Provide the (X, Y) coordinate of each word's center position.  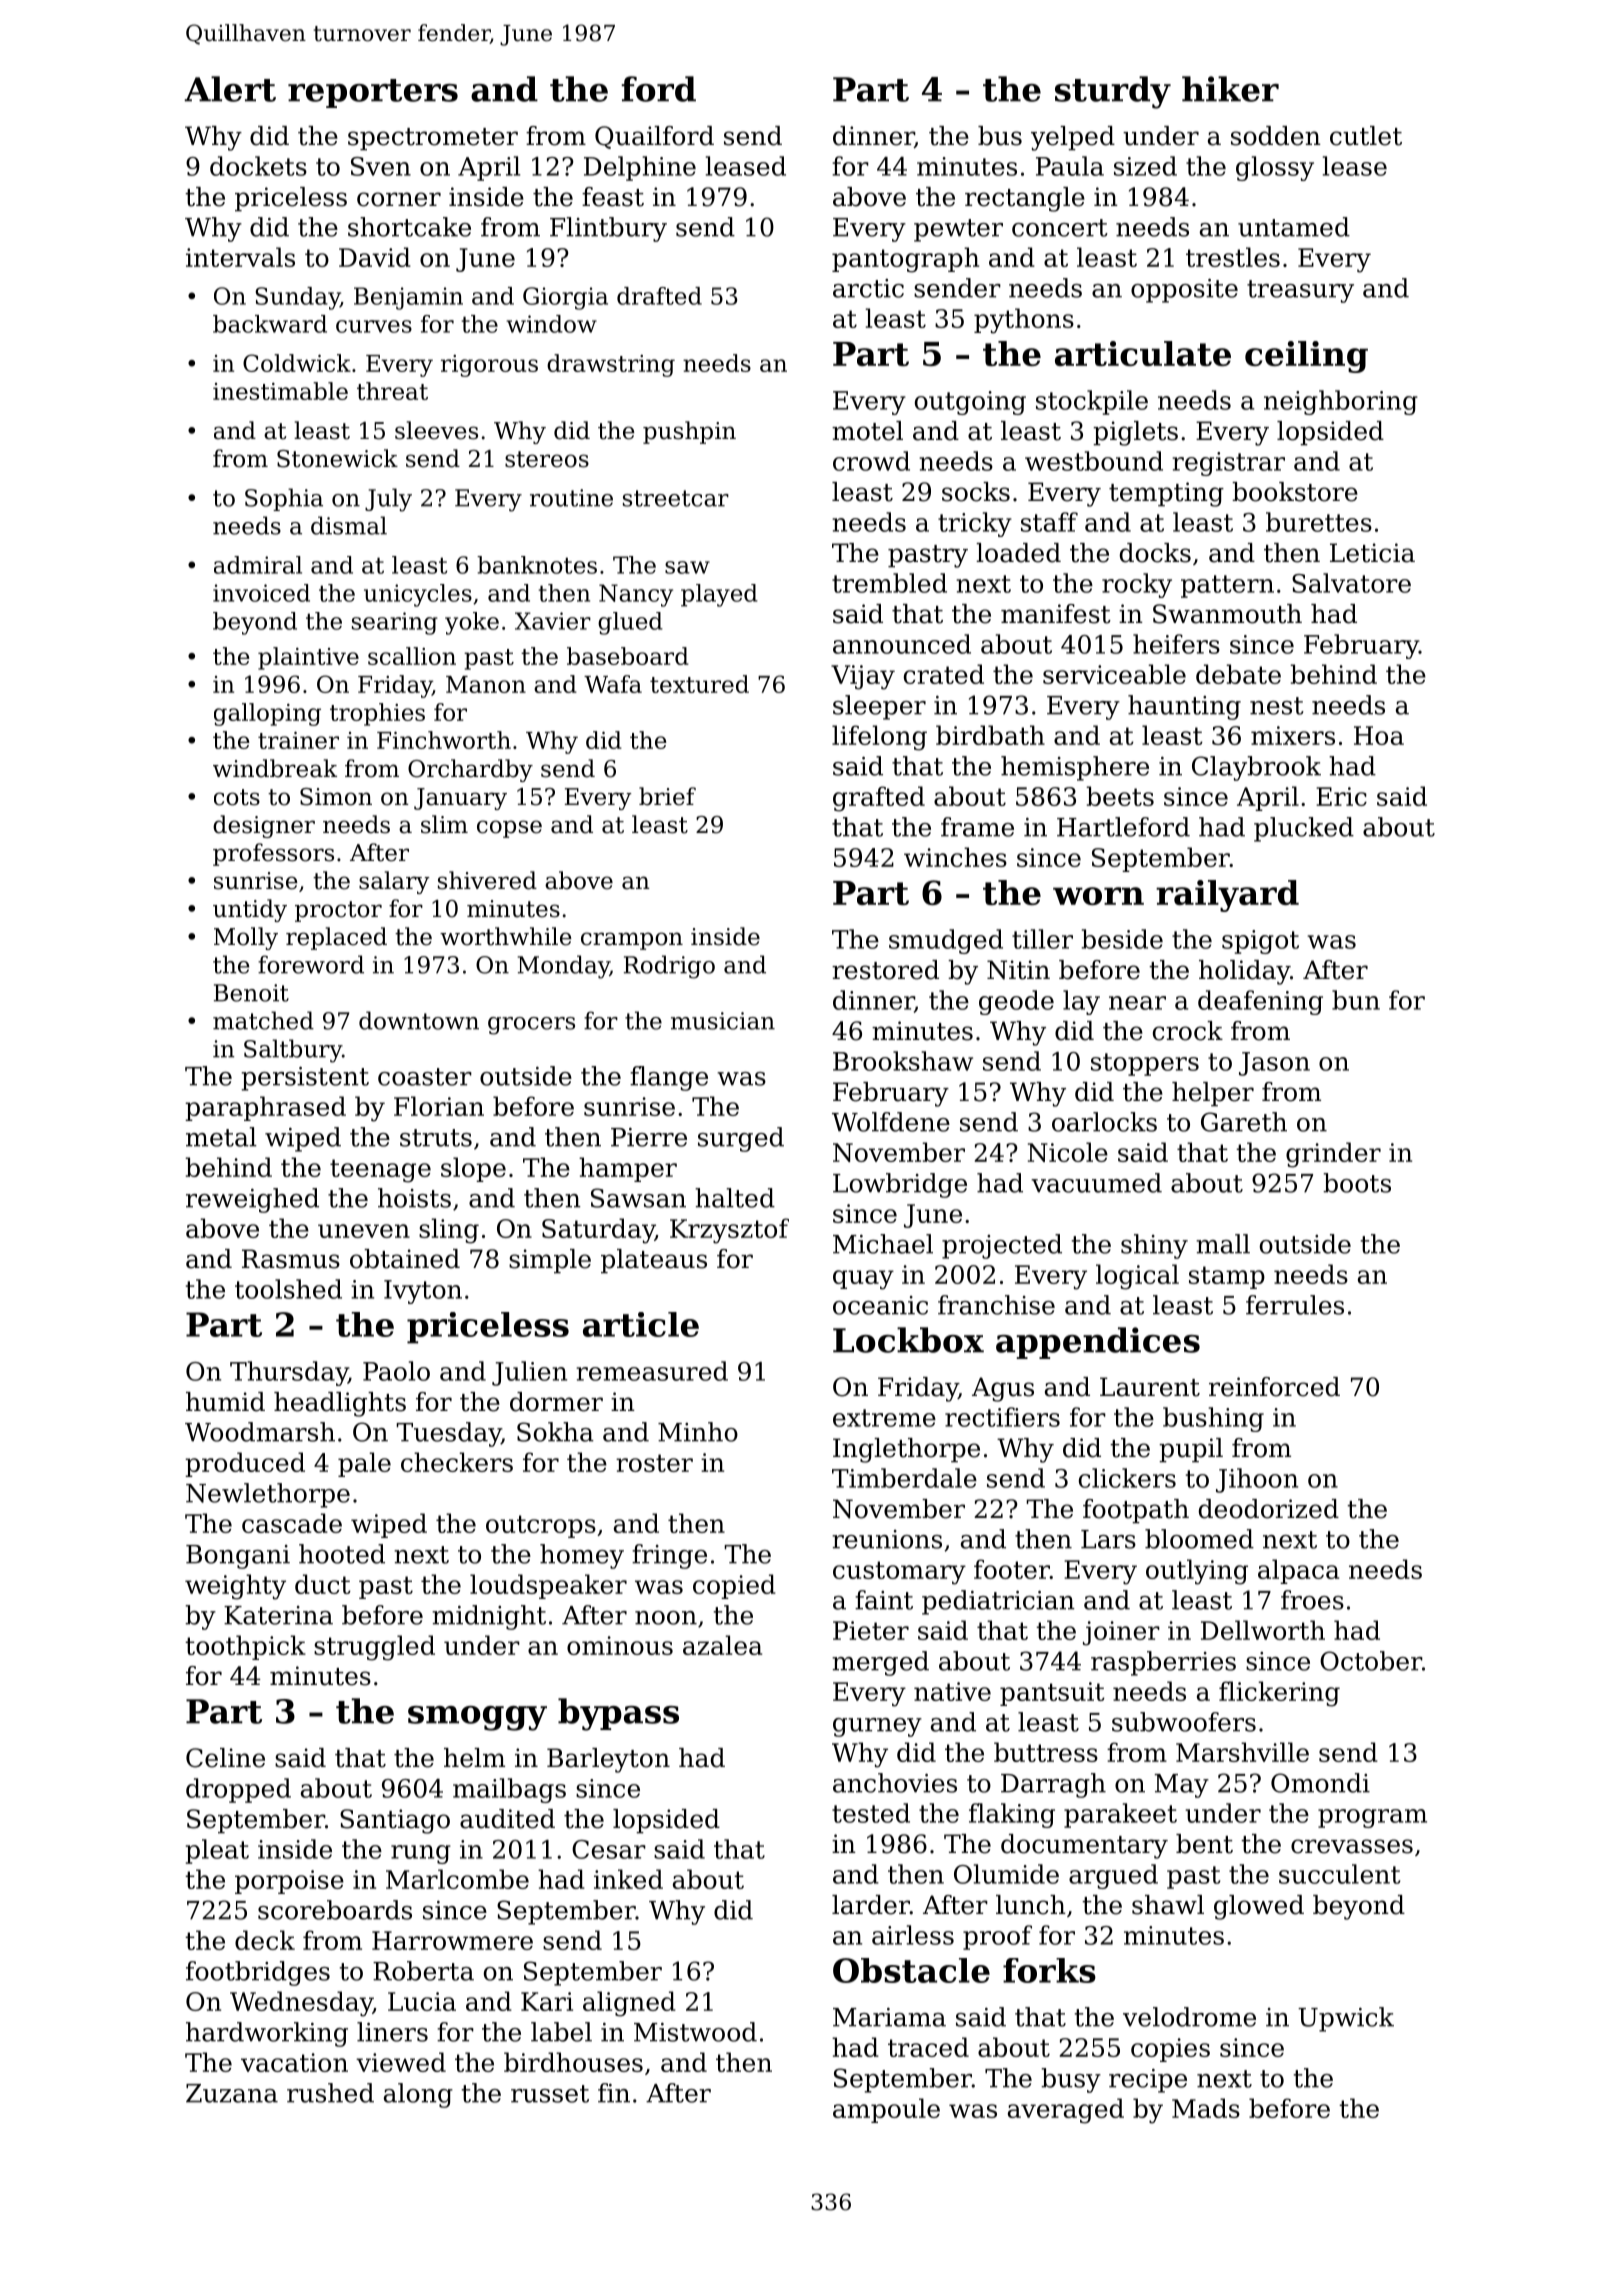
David (375, 257)
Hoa (1379, 735)
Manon (486, 684)
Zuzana (232, 2093)
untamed (1294, 227)
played (719, 595)
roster (654, 1463)
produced (245, 1464)
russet (550, 2094)
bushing (1213, 1419)
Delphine (640, 168)
